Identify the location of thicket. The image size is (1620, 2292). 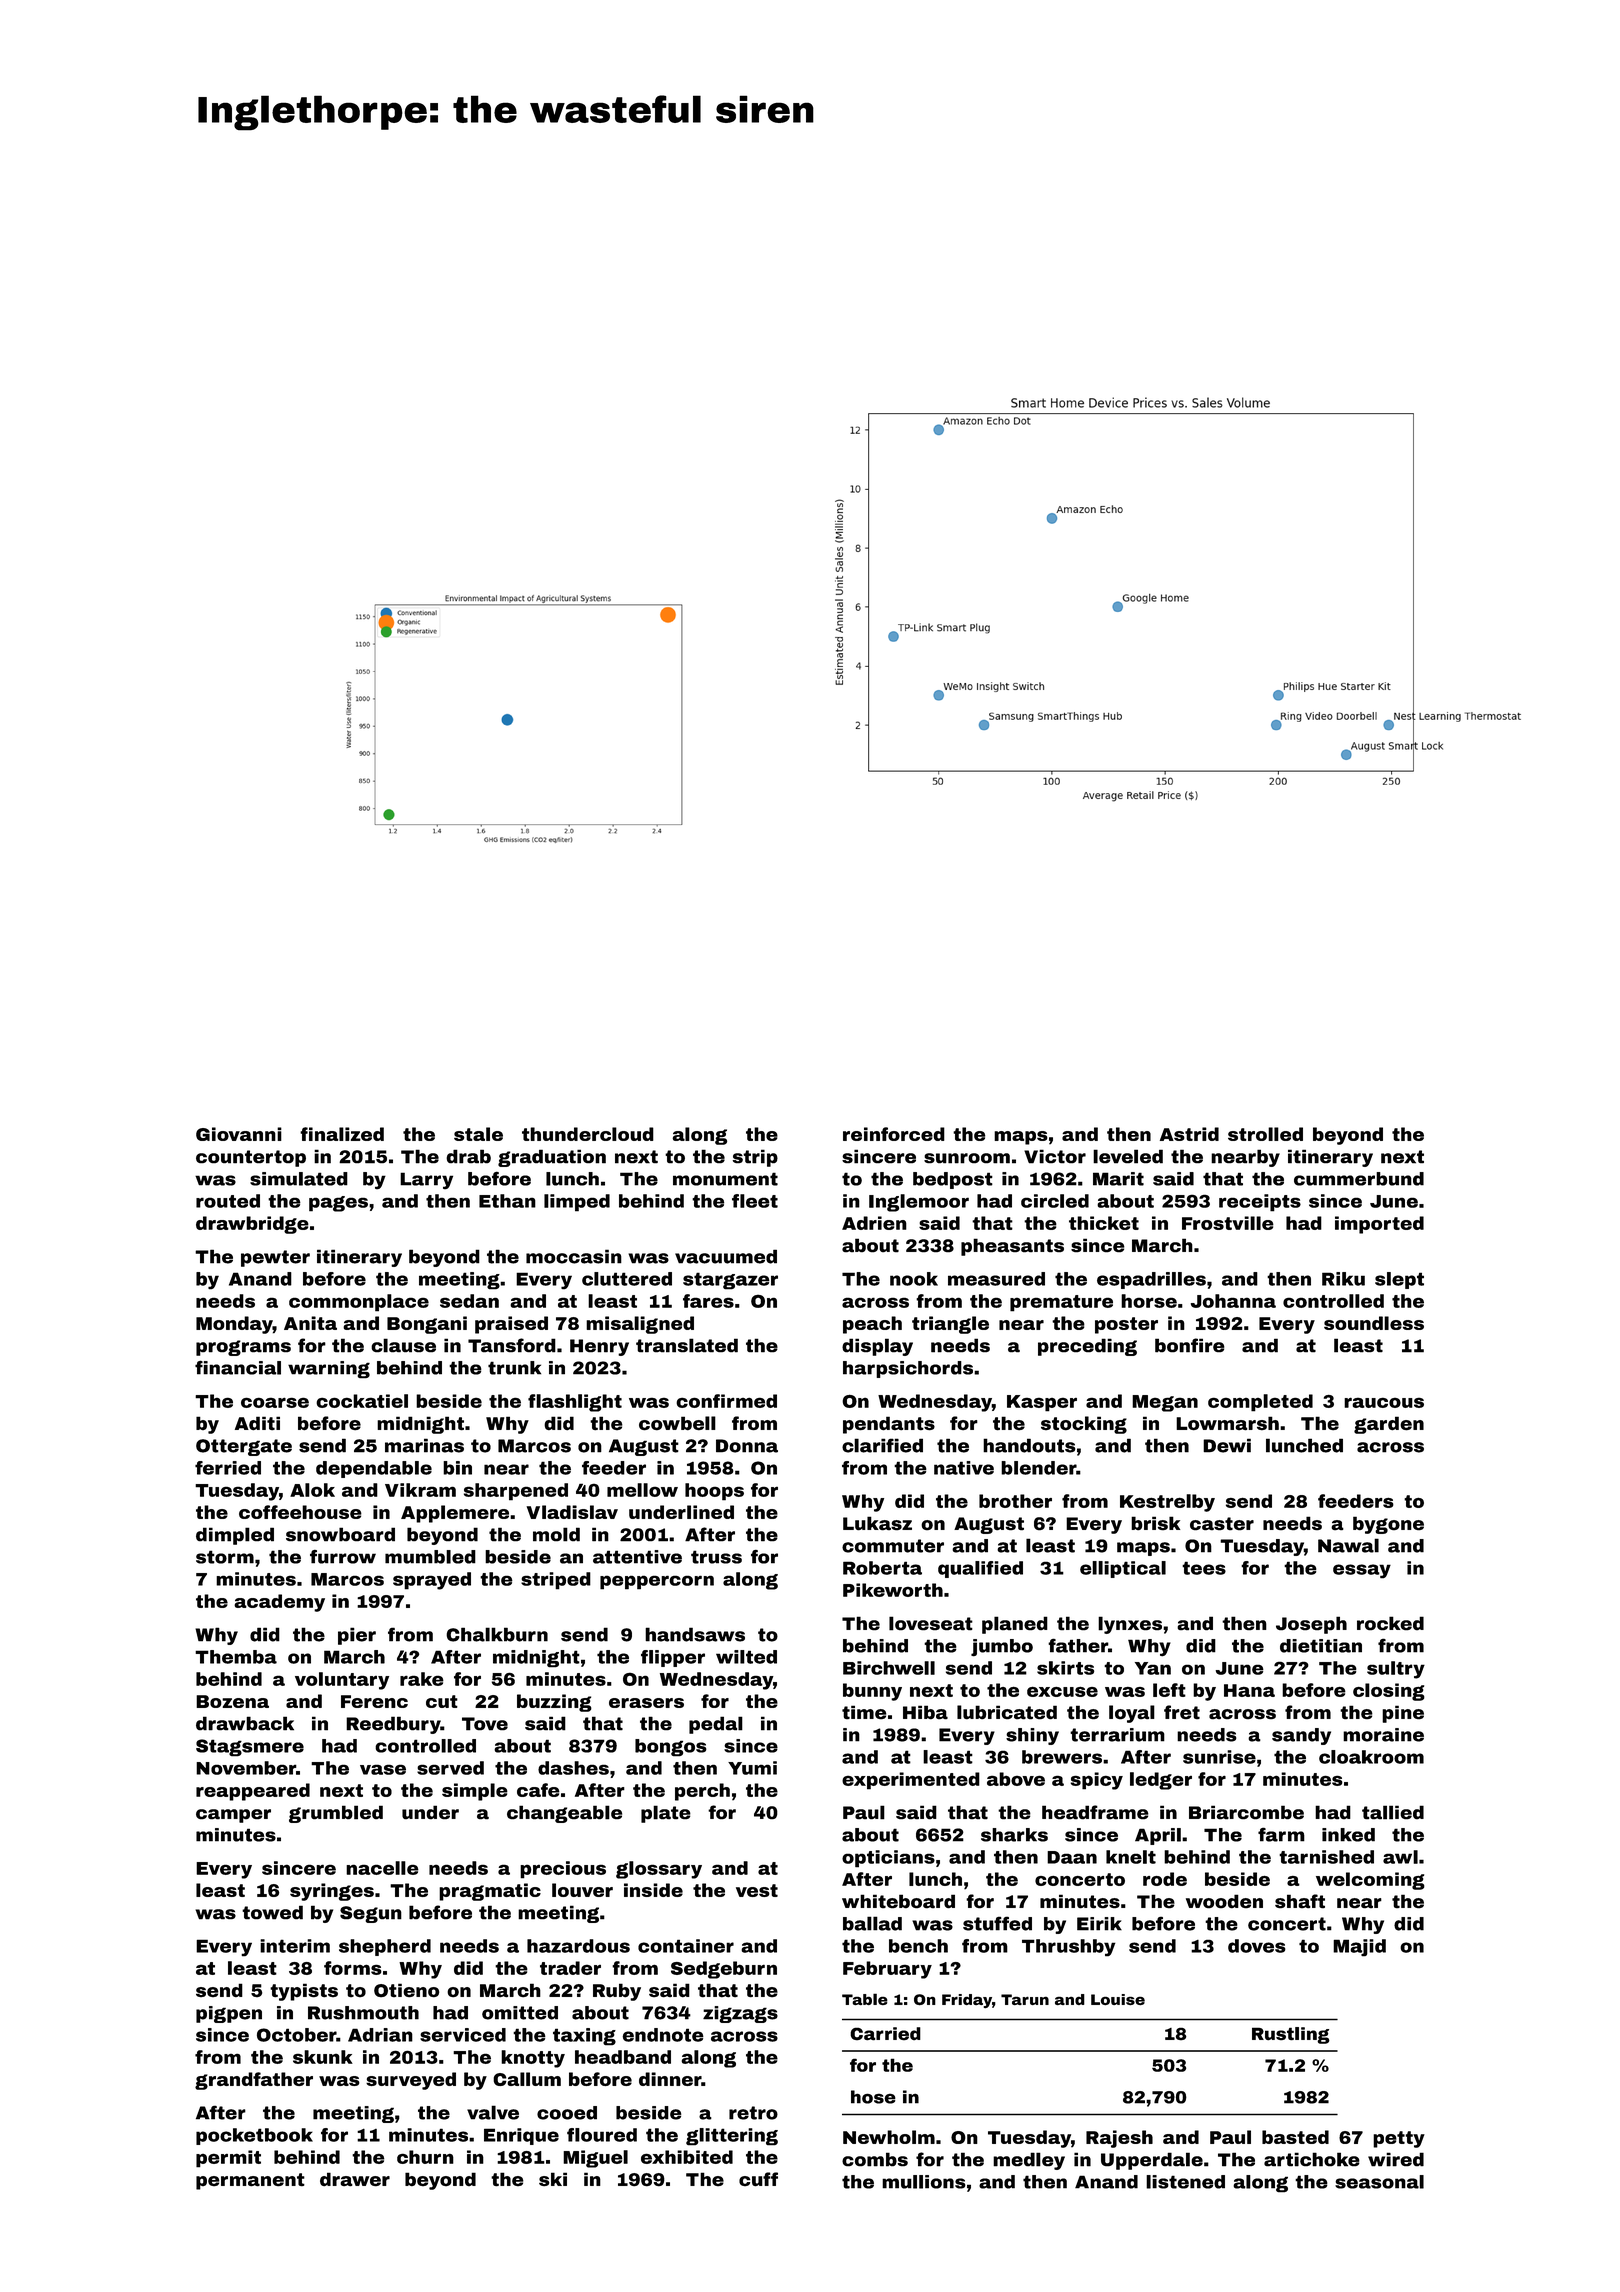
(1104, 1223).
